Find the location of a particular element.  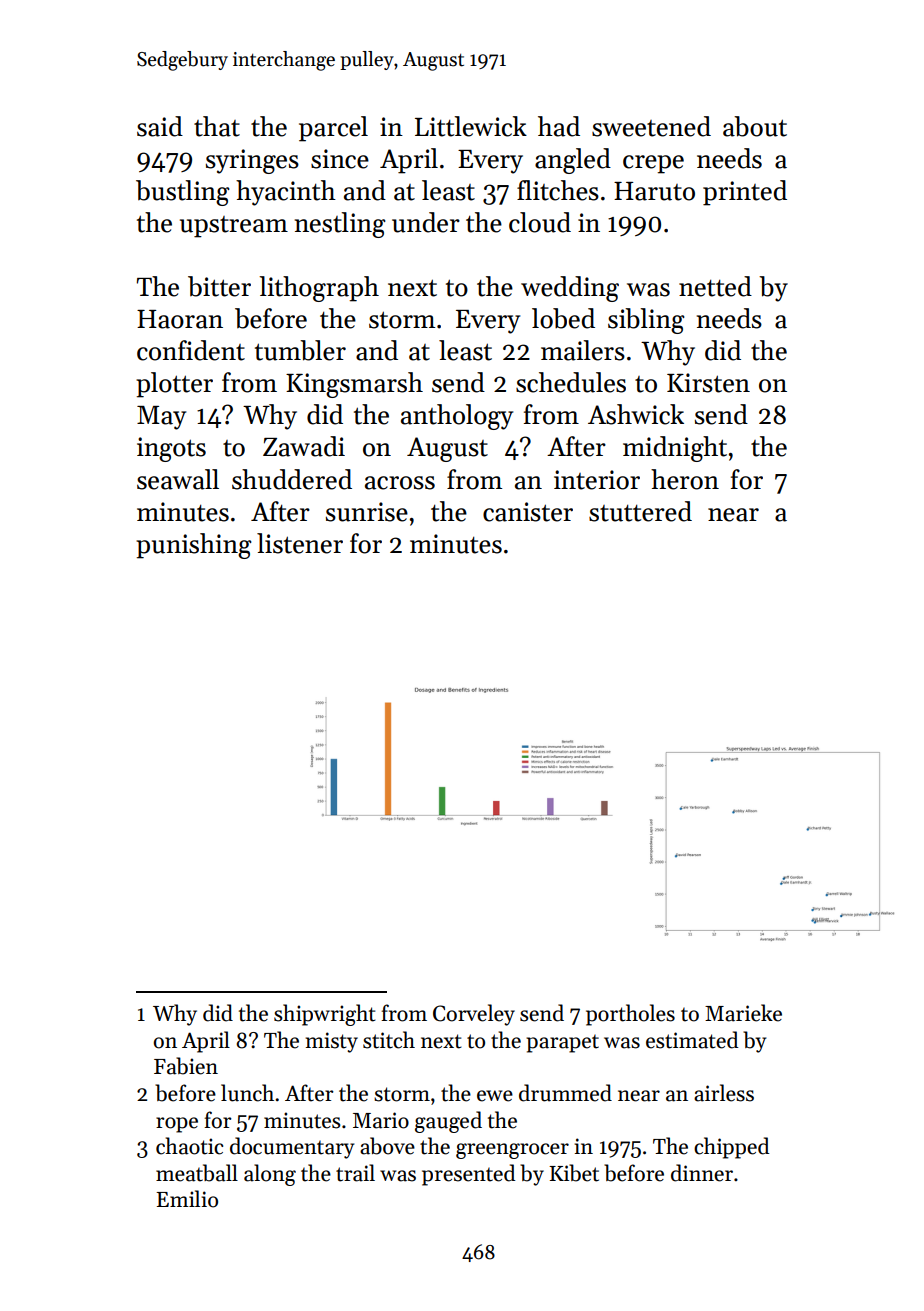

chaotic is located at coordinates (189, 1146).
